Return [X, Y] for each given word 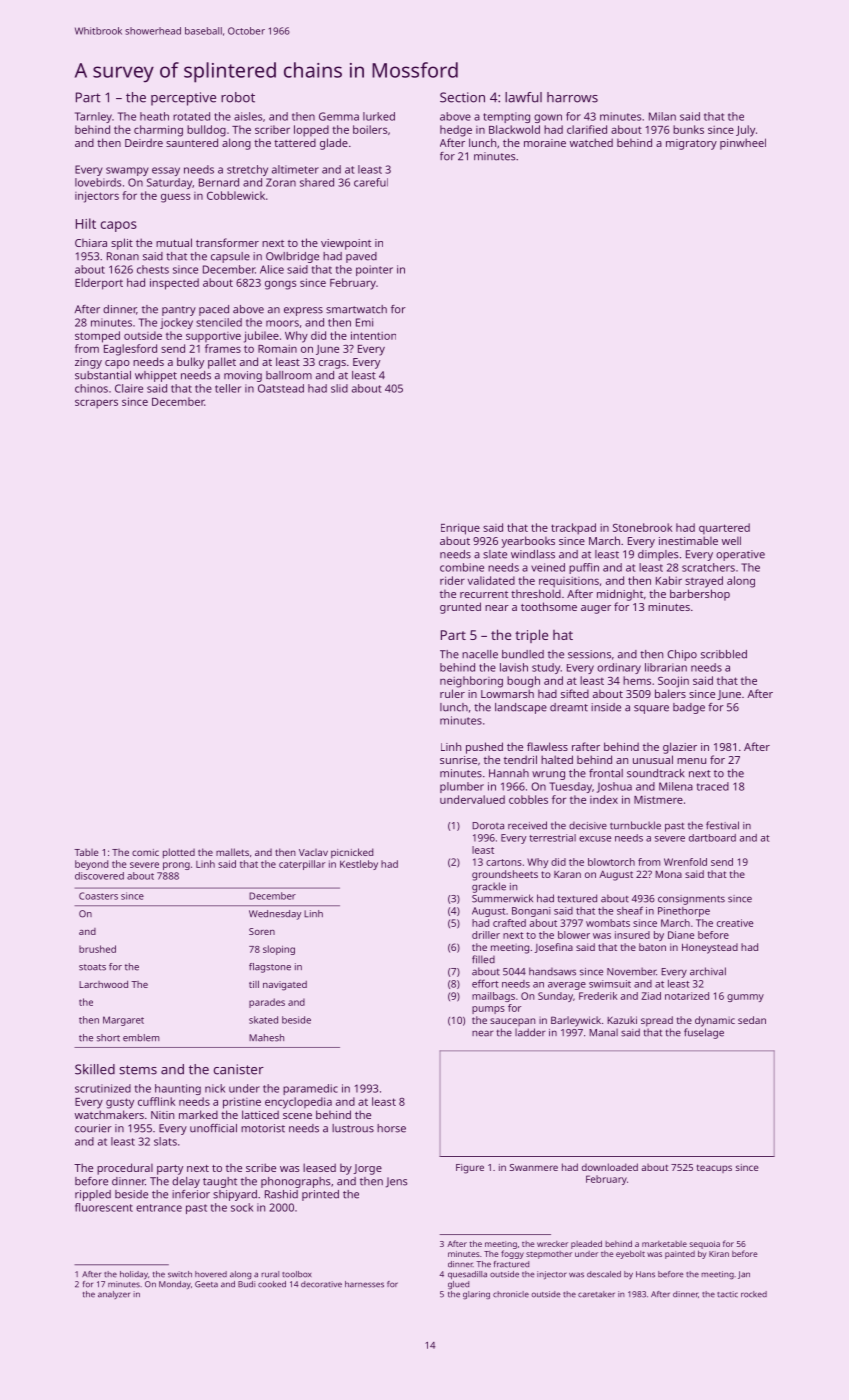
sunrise [458, 760]
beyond [91, 865]
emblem [141, 1038]
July [745, 131]
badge [689, 708]
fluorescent [104, 1207]
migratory [691, 144]
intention [373, 335]
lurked [379, 116]
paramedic [310, 1089]
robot [238, 97]
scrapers [96, 404]
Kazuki [622, 1020]
